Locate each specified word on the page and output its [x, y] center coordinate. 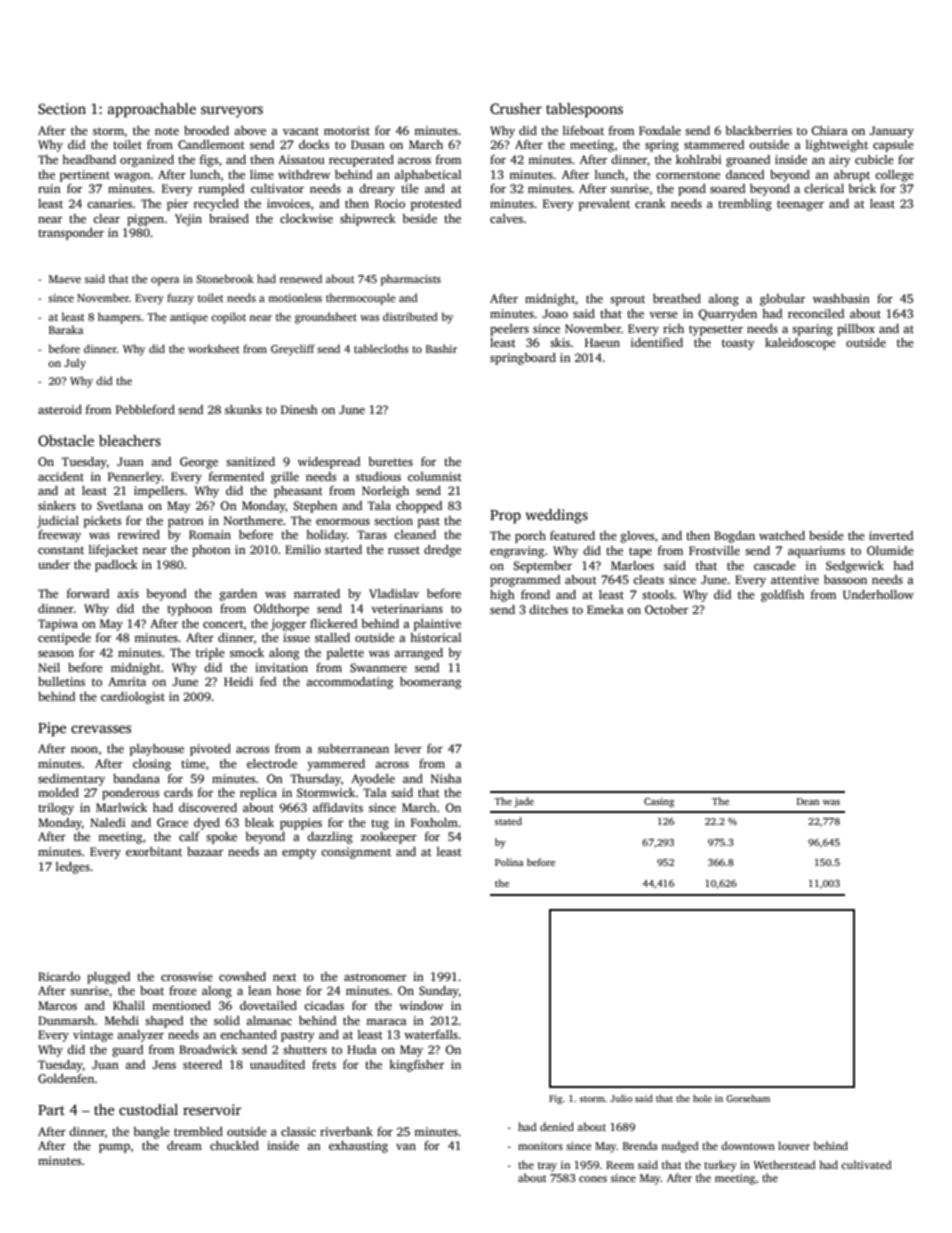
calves [506, 218]
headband [89, 159]
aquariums [816, 552]
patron [186, 523]
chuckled [234, 1145]
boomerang [430, 683]
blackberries [758, 130]
